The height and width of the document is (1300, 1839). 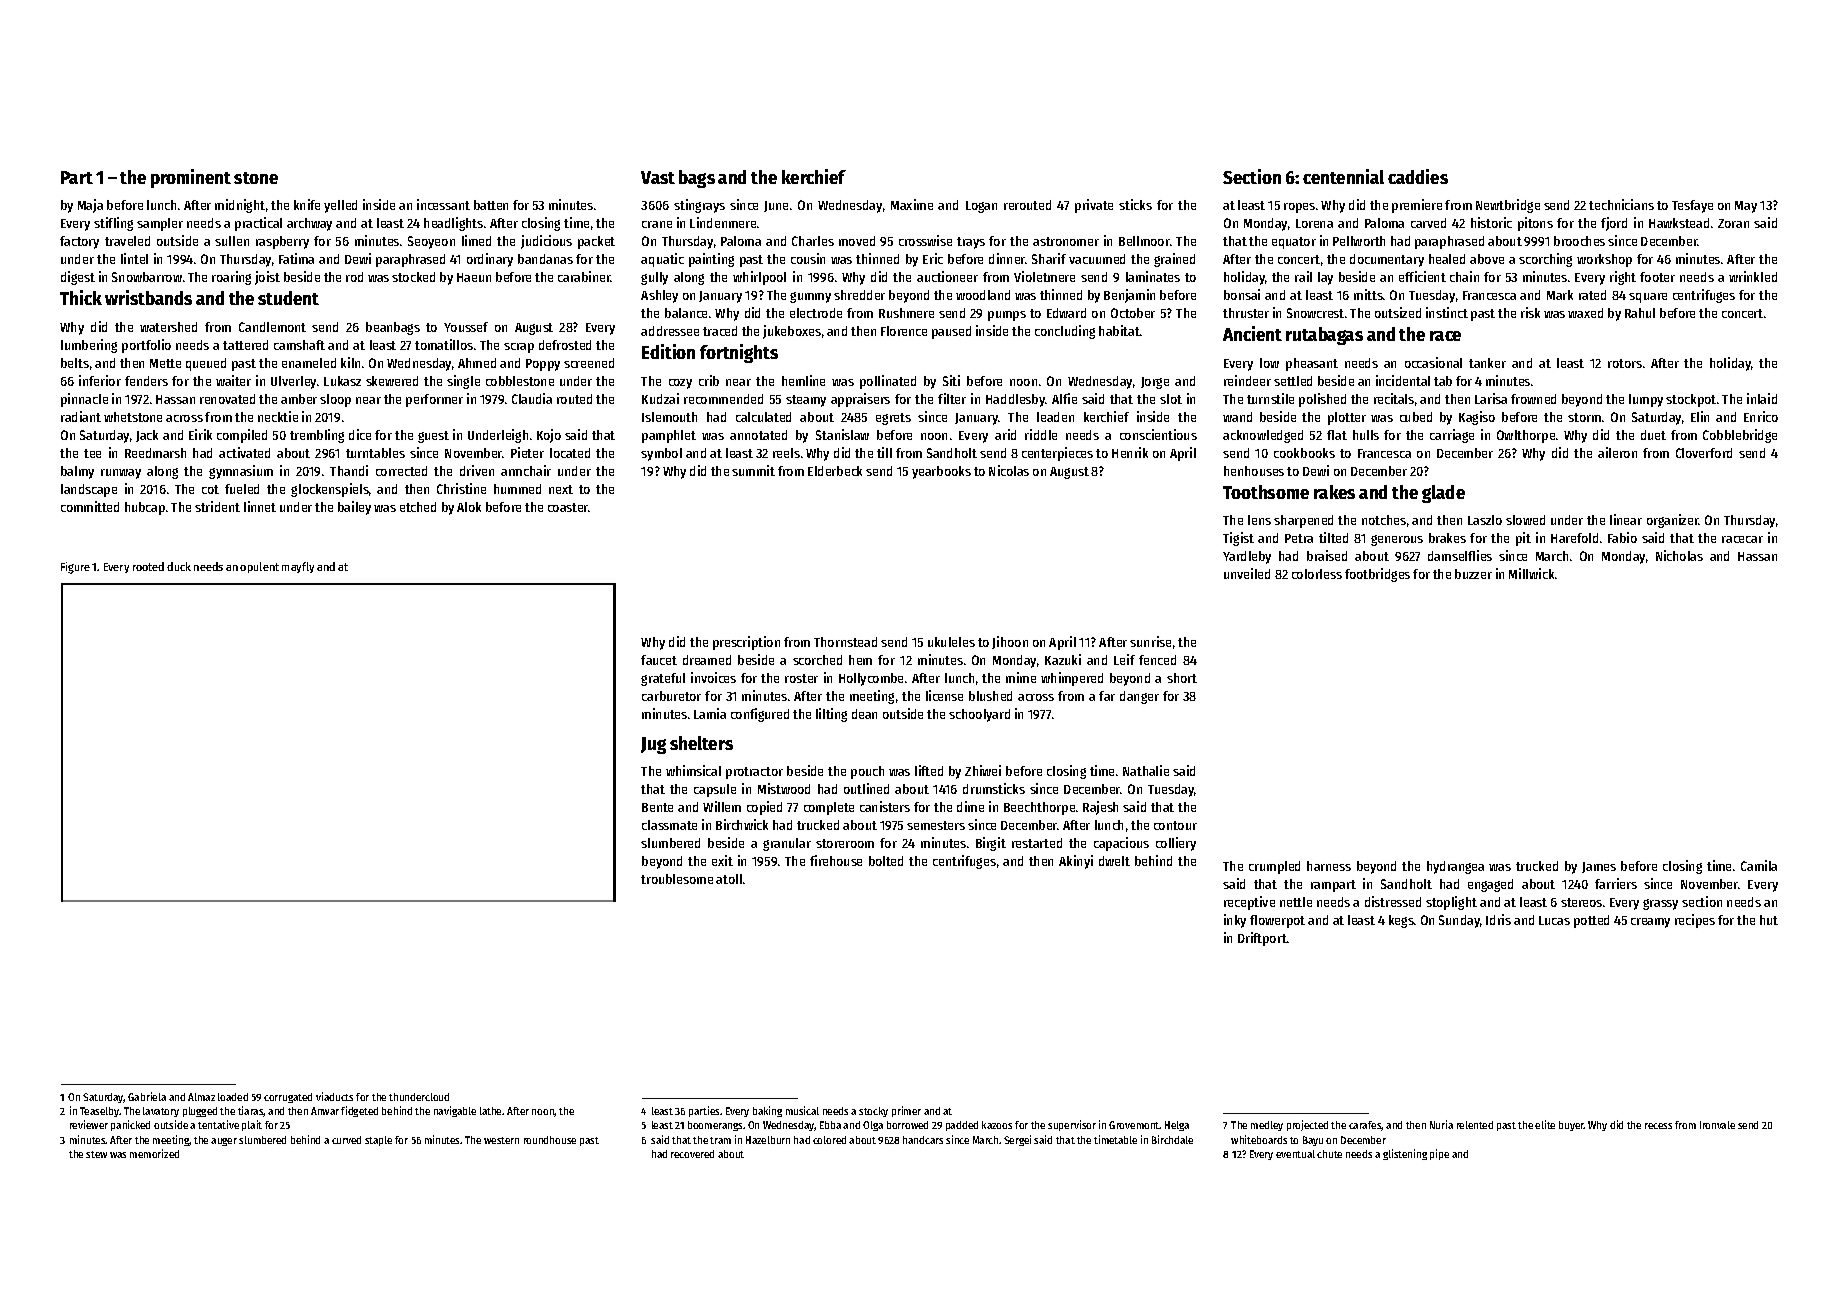 What do you see at coordinates (1459, 921) in the document?
I see `Sunday` at bounding box center [1459, 921].
